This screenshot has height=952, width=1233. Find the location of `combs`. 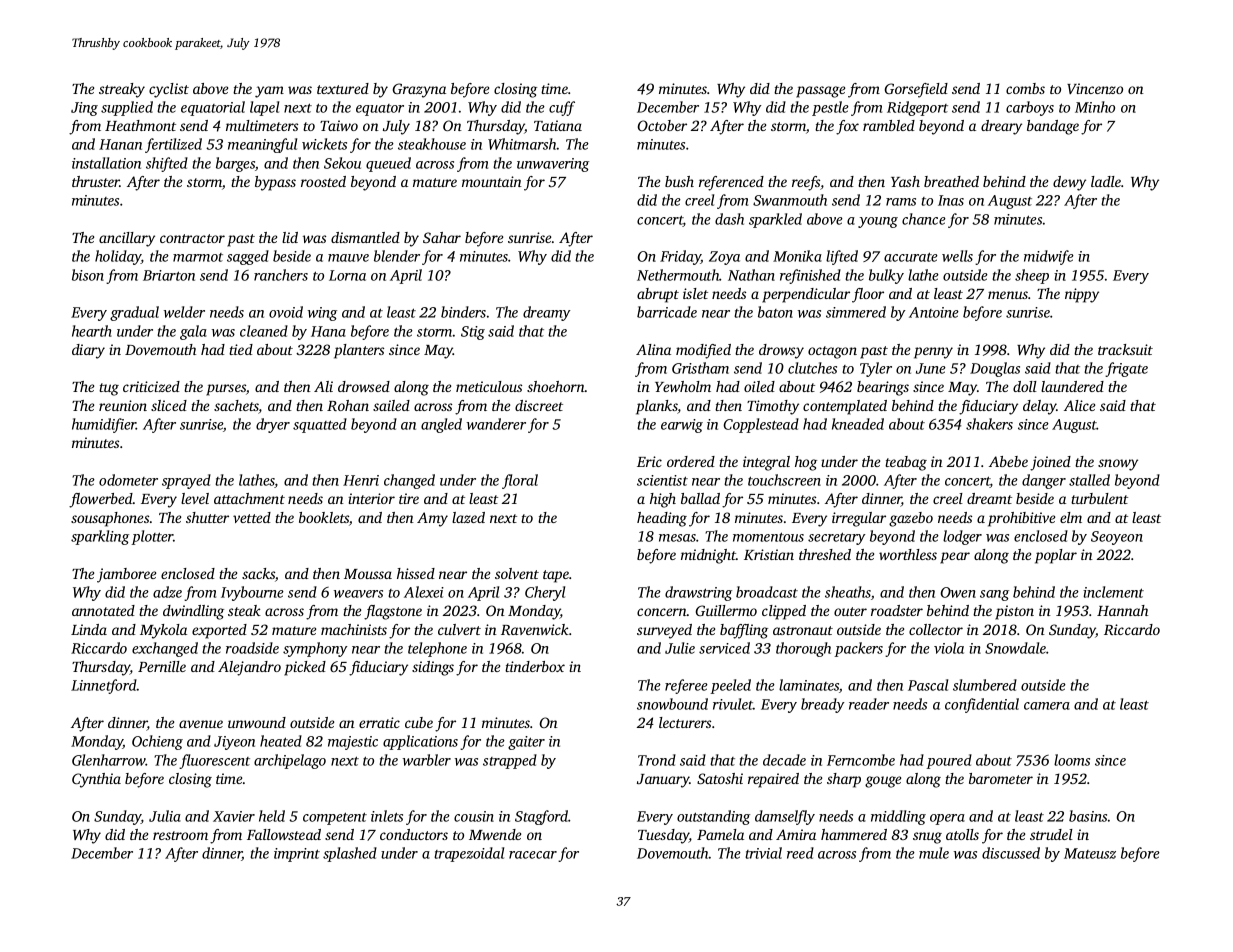

combs is located at coordinates (1025, 88).
